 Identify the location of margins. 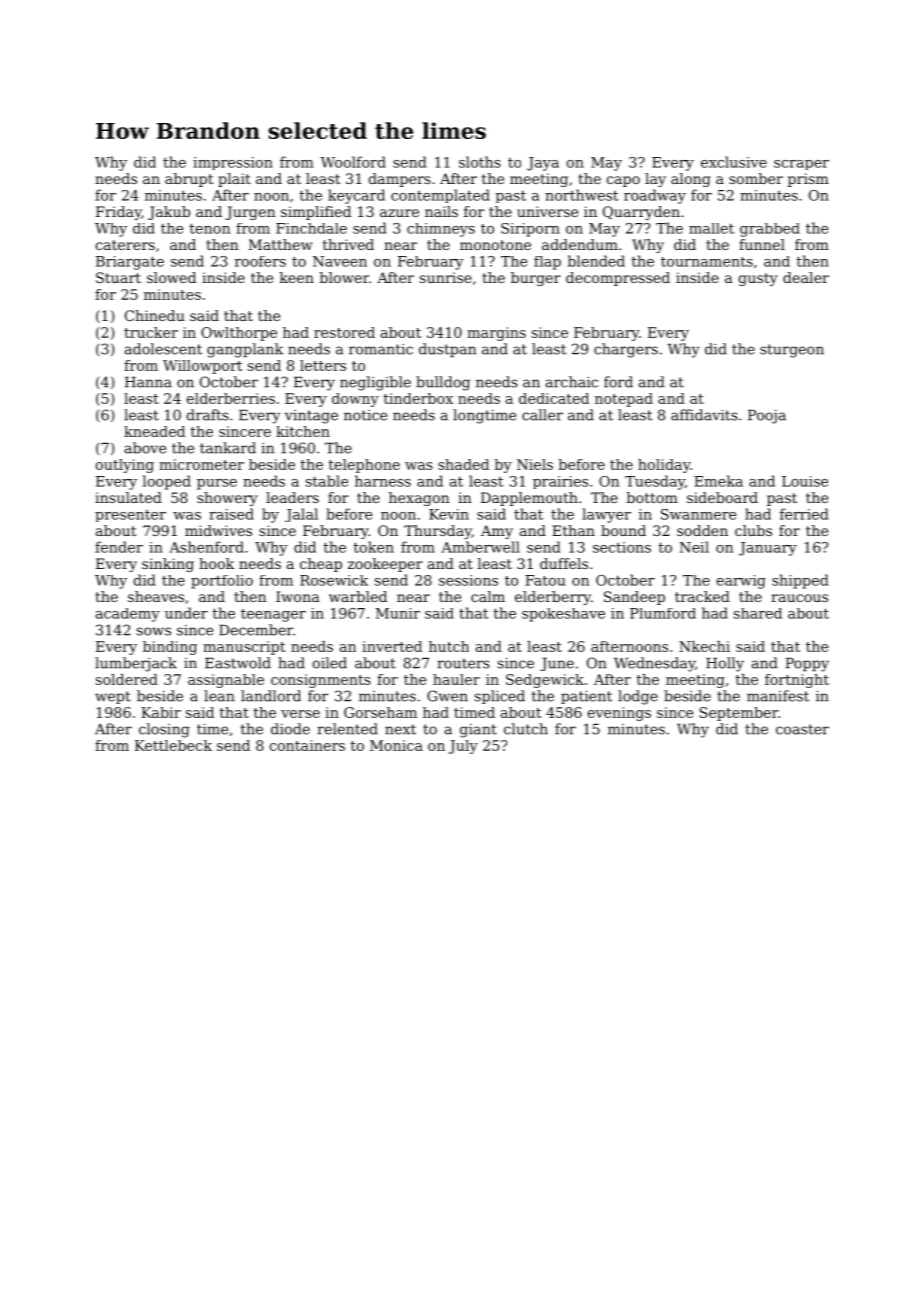
(496, 334).
